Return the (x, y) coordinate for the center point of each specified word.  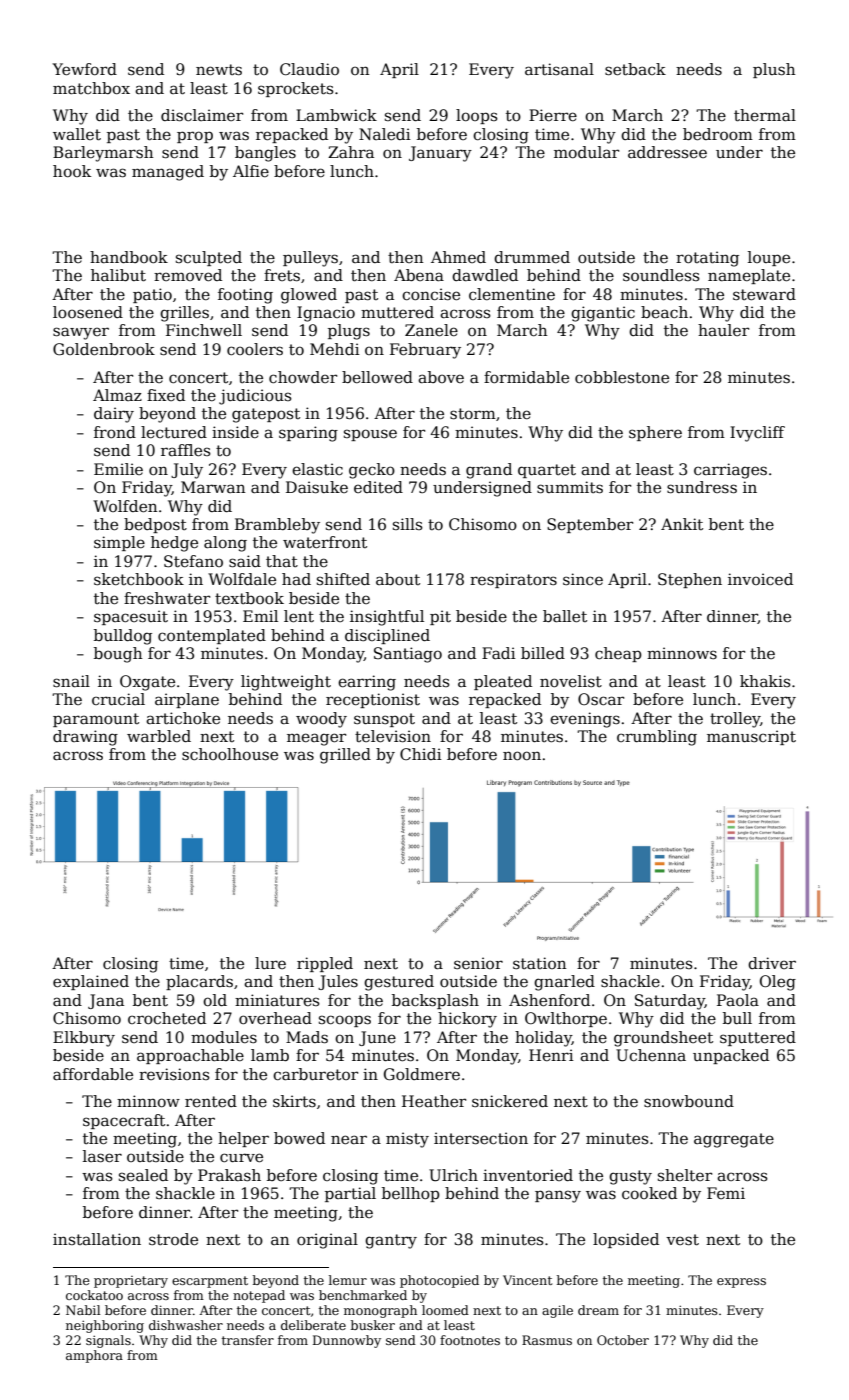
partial (350, 1194)
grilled (345, 756)
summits (570, 487)
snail (71, 681)
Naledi (385, 134)
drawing (85, 738)
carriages (730, 471)
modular (586, 152)
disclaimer (202, 115)
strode (173, 1239)
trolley (735, 720)
